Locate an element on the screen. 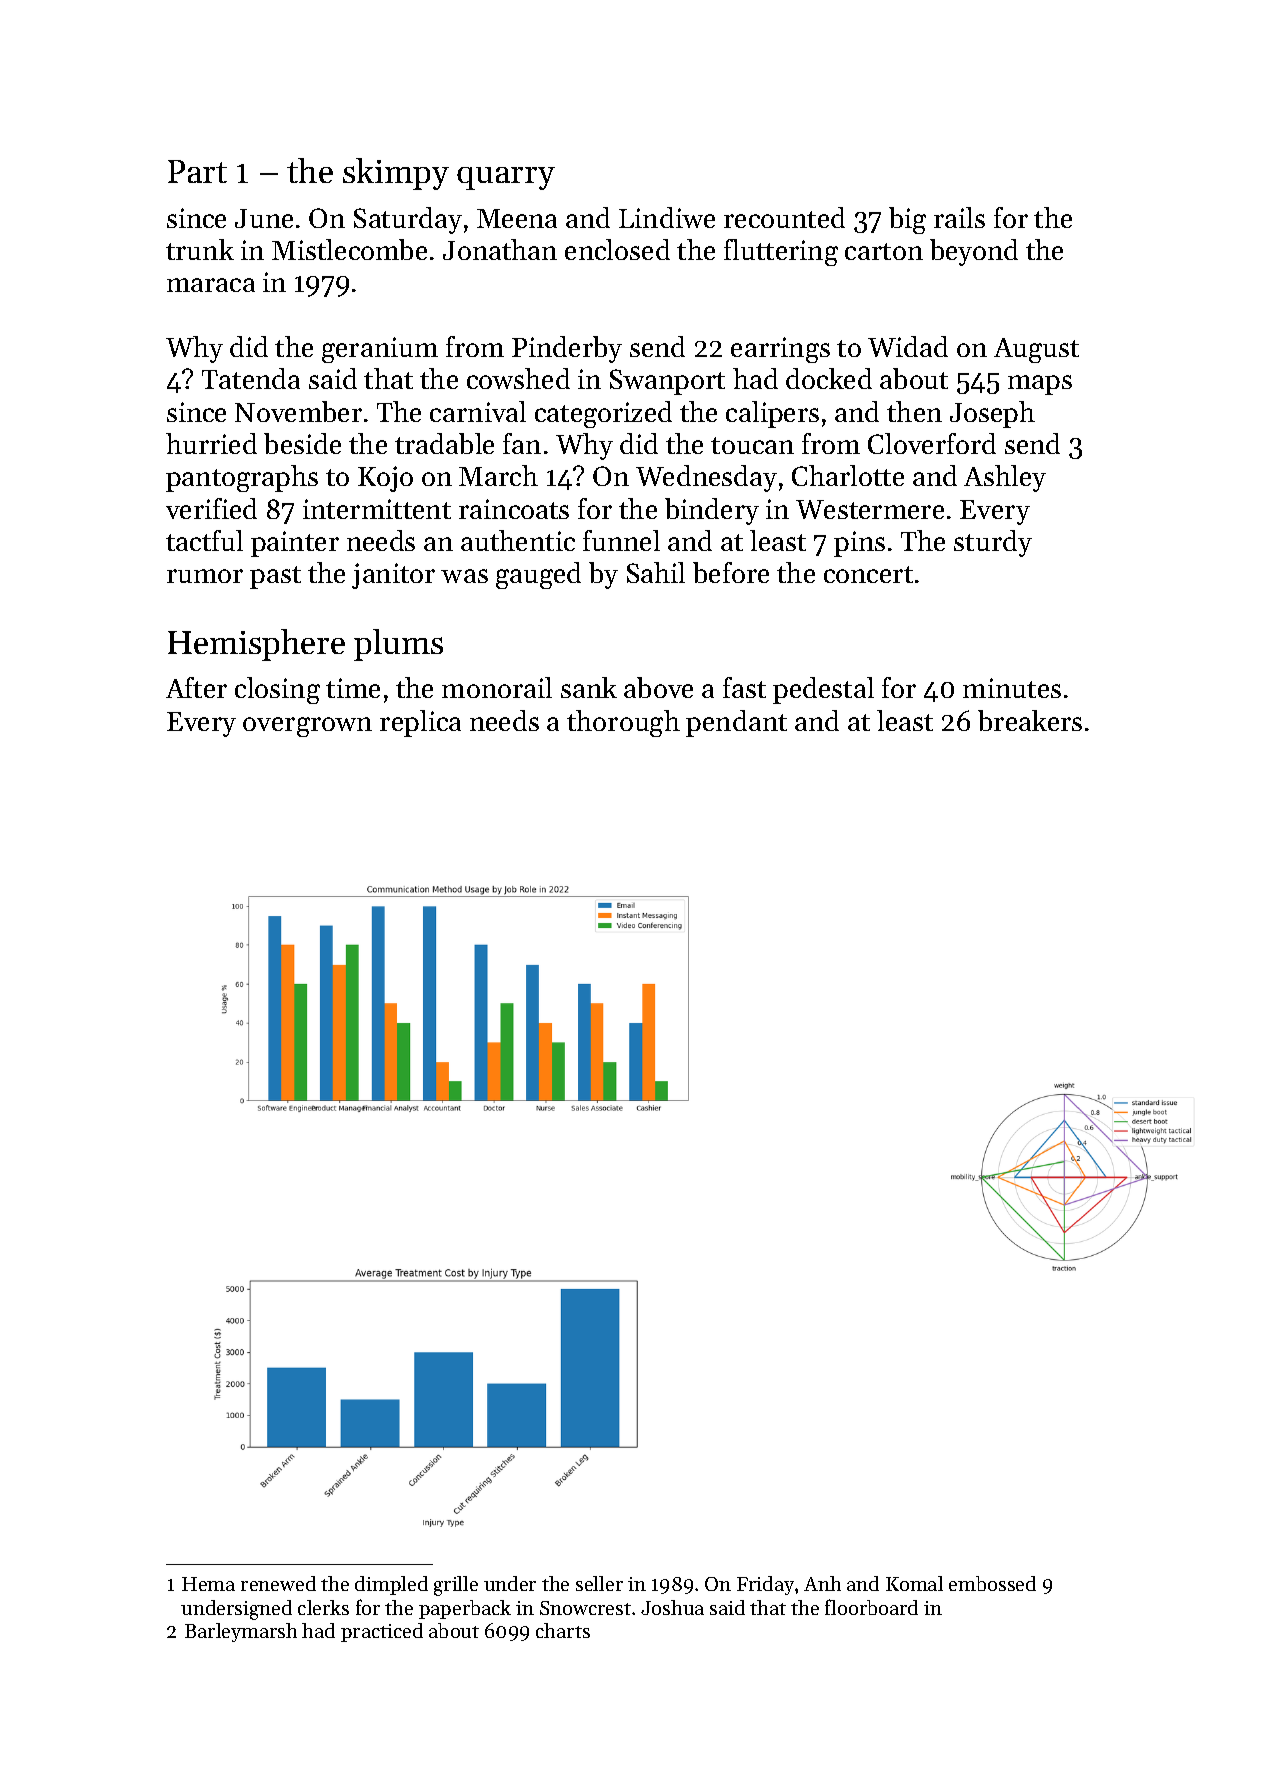 The width and height of the screenshot is (1266, 1791). Joshua is located at coordinates (672, 1607).
